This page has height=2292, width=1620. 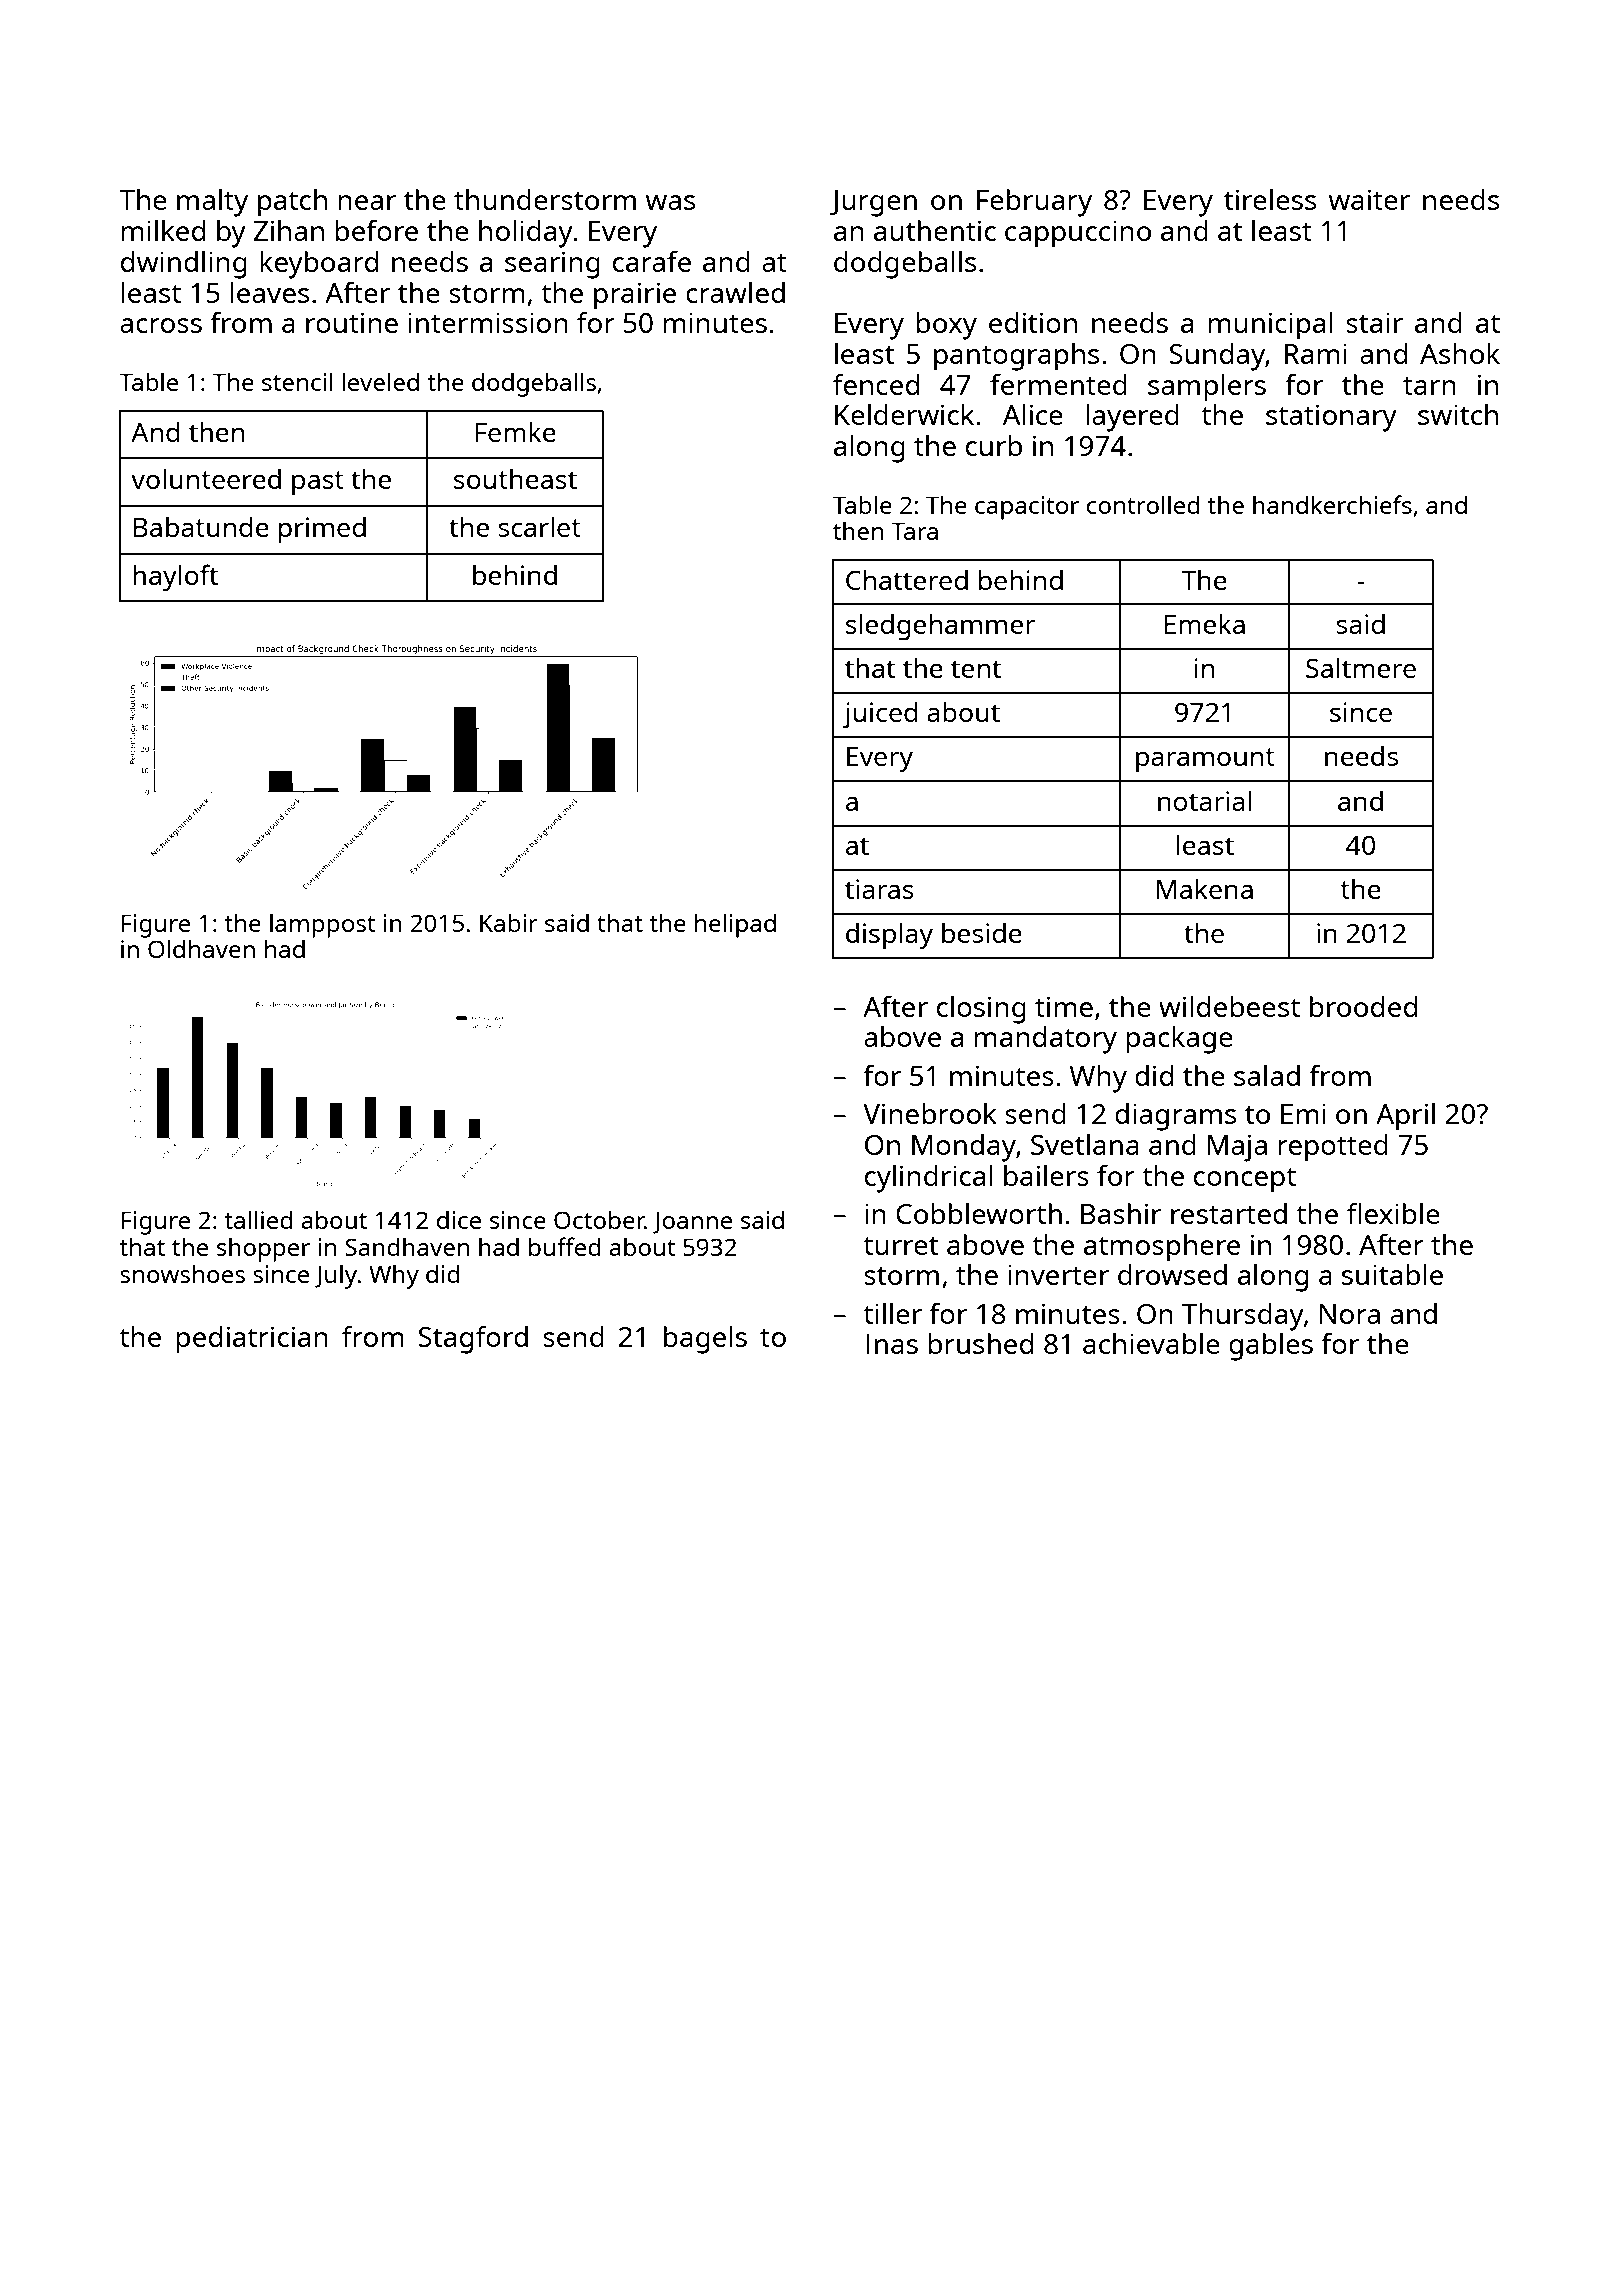 I want to click on Zihan, so click(x=289, y=230).
